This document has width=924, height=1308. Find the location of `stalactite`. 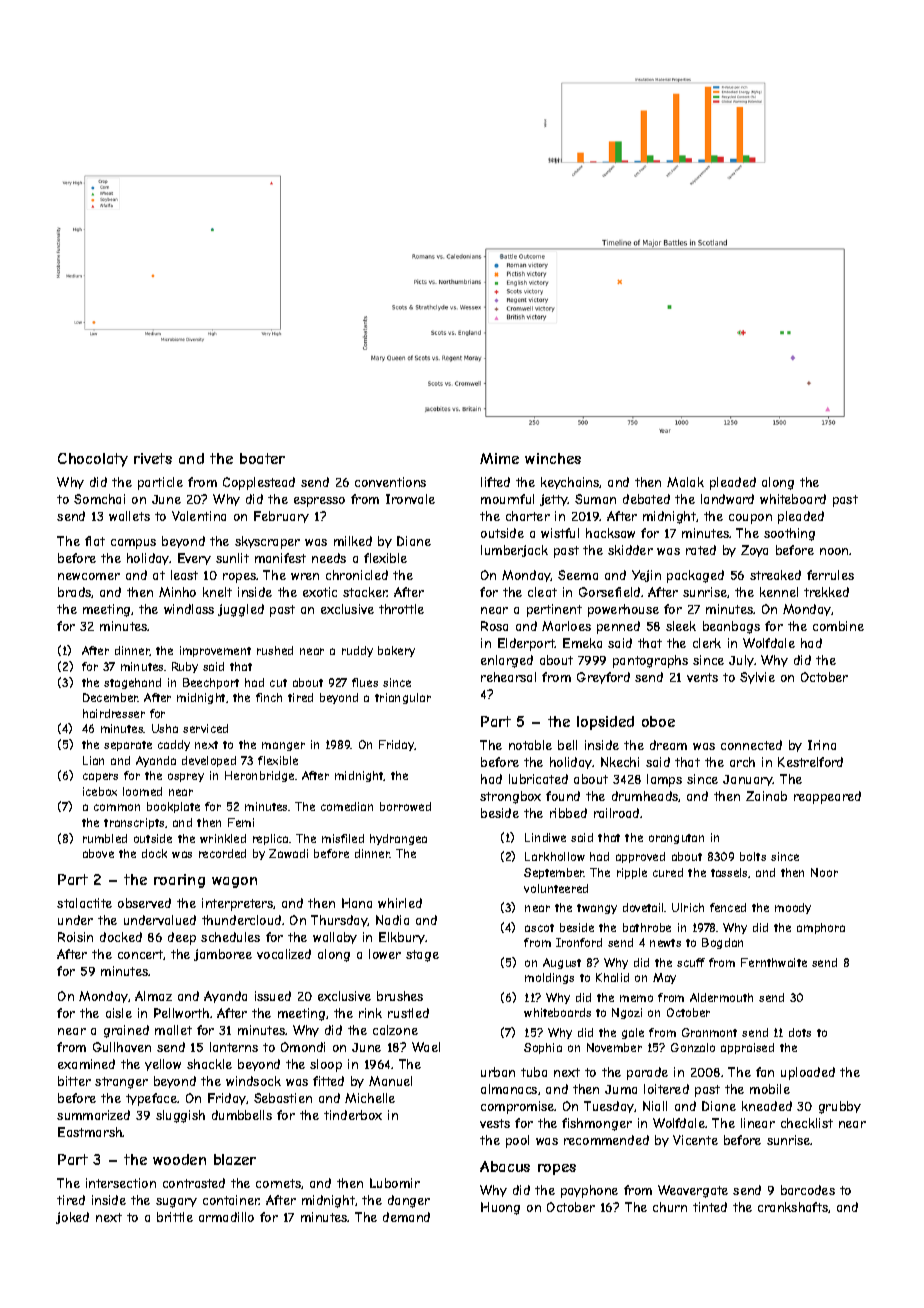

stalactite is located at coordinates (84, 903).
